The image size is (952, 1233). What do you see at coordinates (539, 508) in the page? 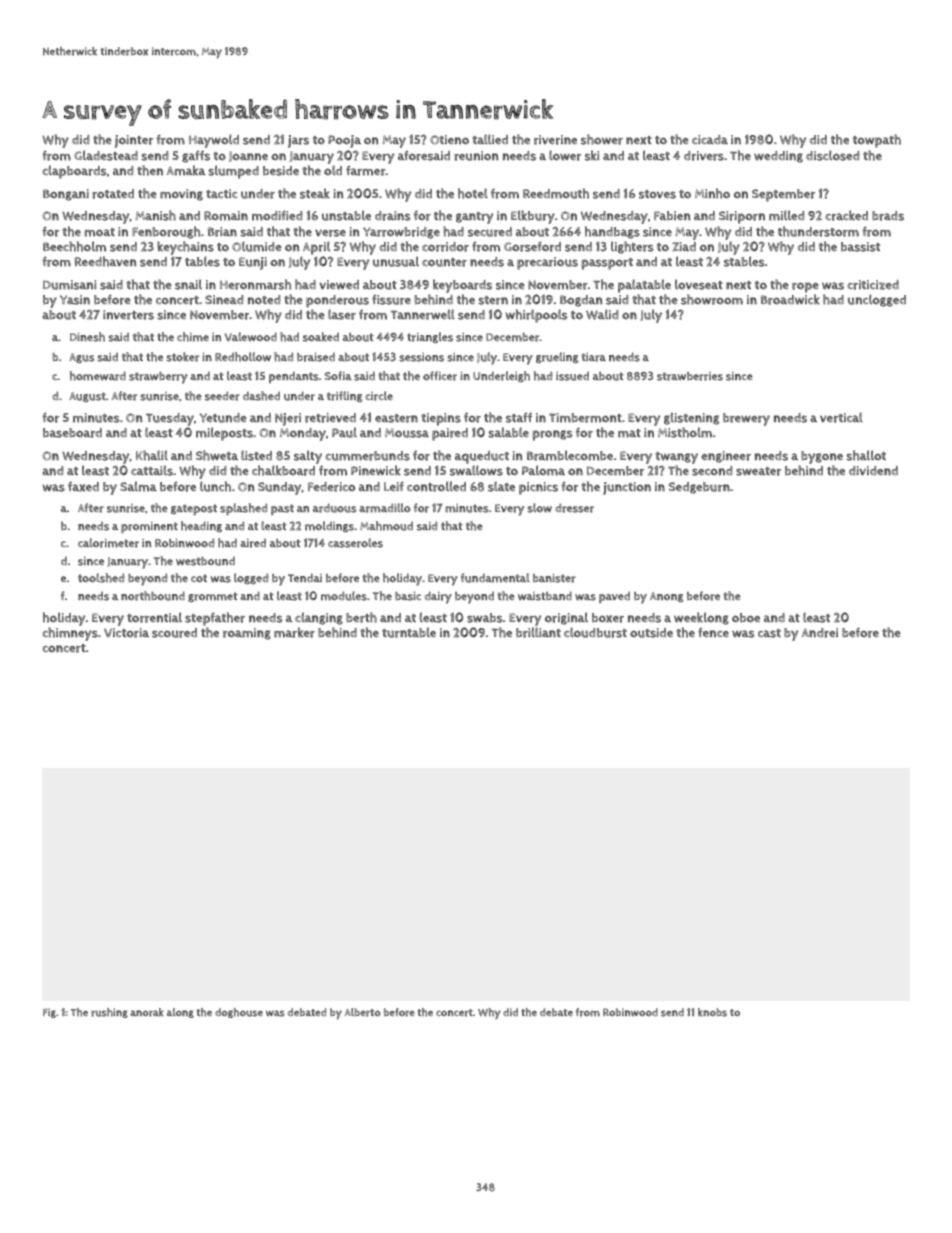
I see `slow` at bounding box center [539, 508].
